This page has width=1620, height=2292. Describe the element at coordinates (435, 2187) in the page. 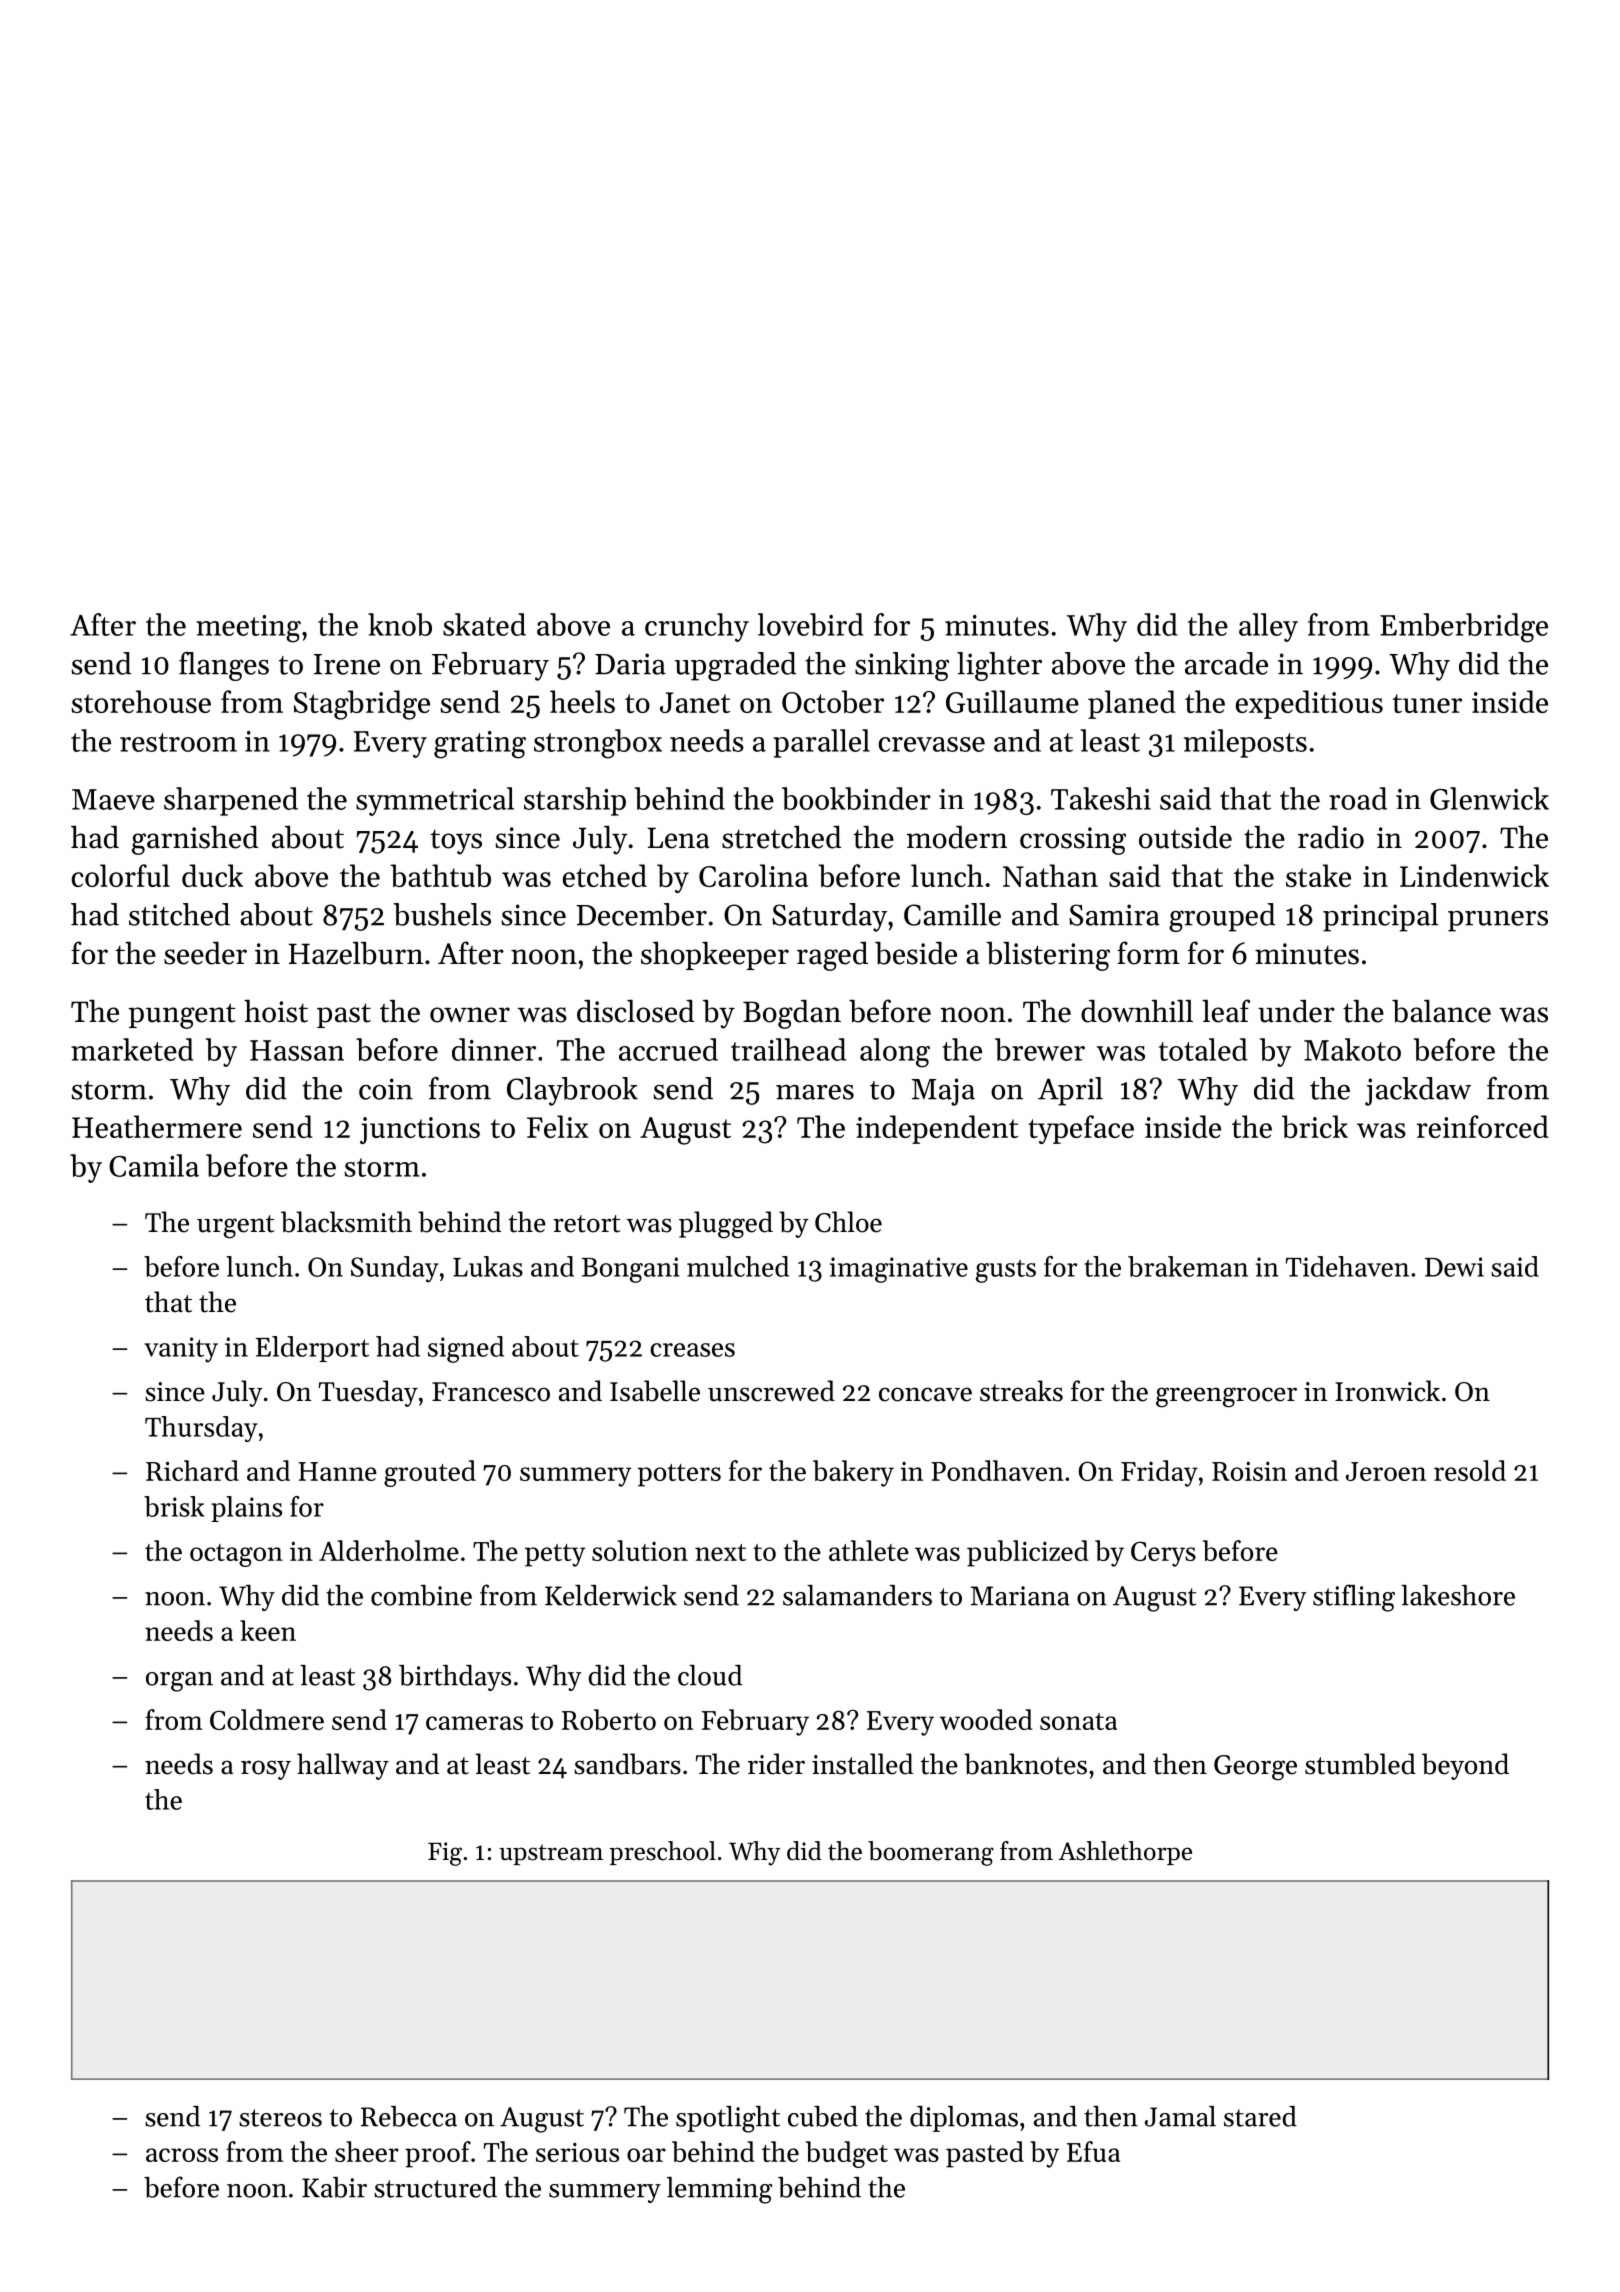

I see `structured` at that location.
